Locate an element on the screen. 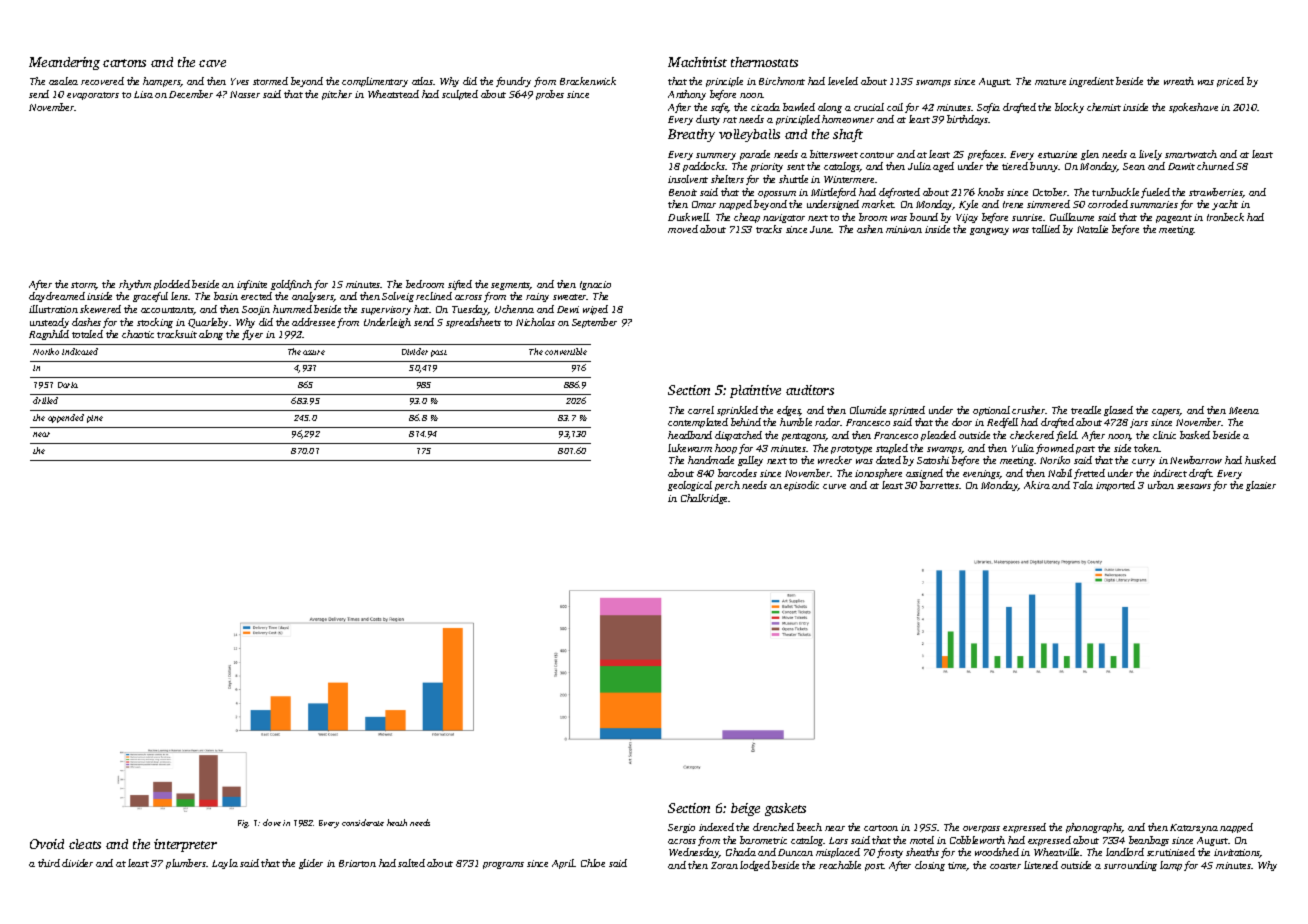  Chalkridge is located at coordinates (705, 499).
